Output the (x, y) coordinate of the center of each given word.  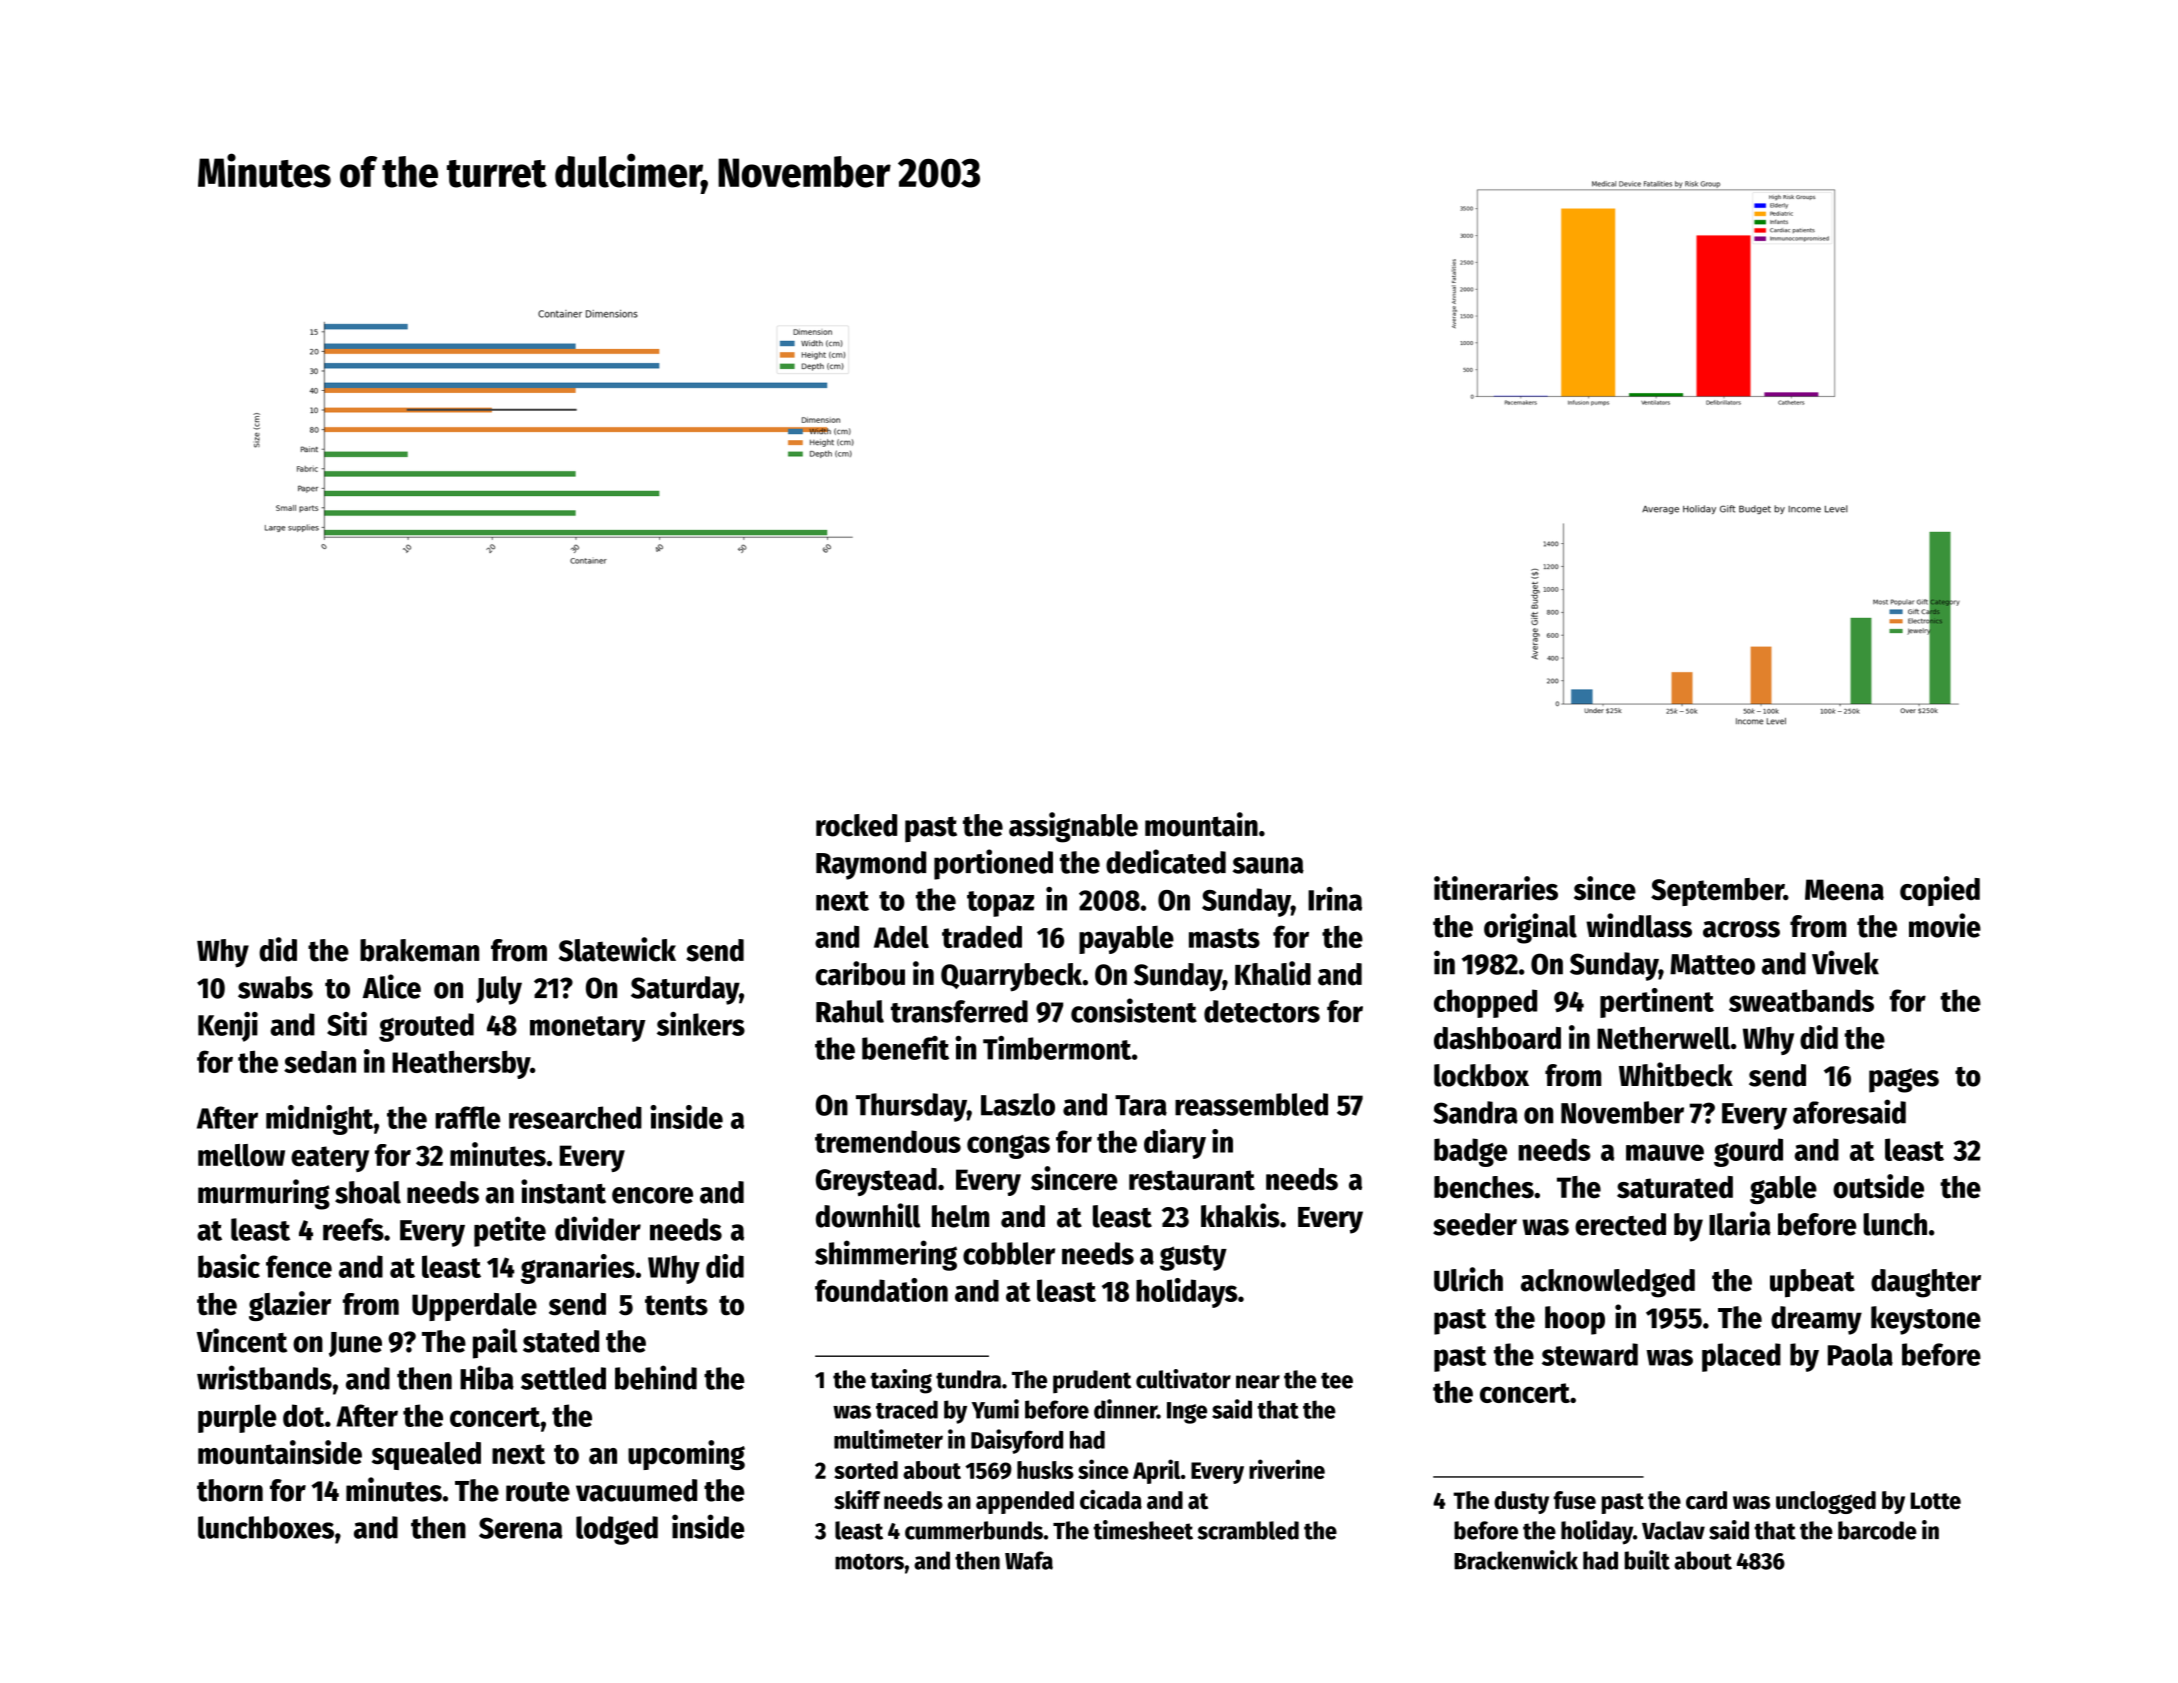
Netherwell (1663, 1038)
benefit (905, 1048)
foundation (881, 1290)
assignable (1073, 827)
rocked (856, 825)
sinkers (701, 1024)
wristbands (264, 1377)
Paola (1860, 1354)
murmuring (264, 1194)
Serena (520, 1528)
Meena (1844, 890)
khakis (1240, 1215)
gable (1783, 1190)
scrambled (1248, 1530)
